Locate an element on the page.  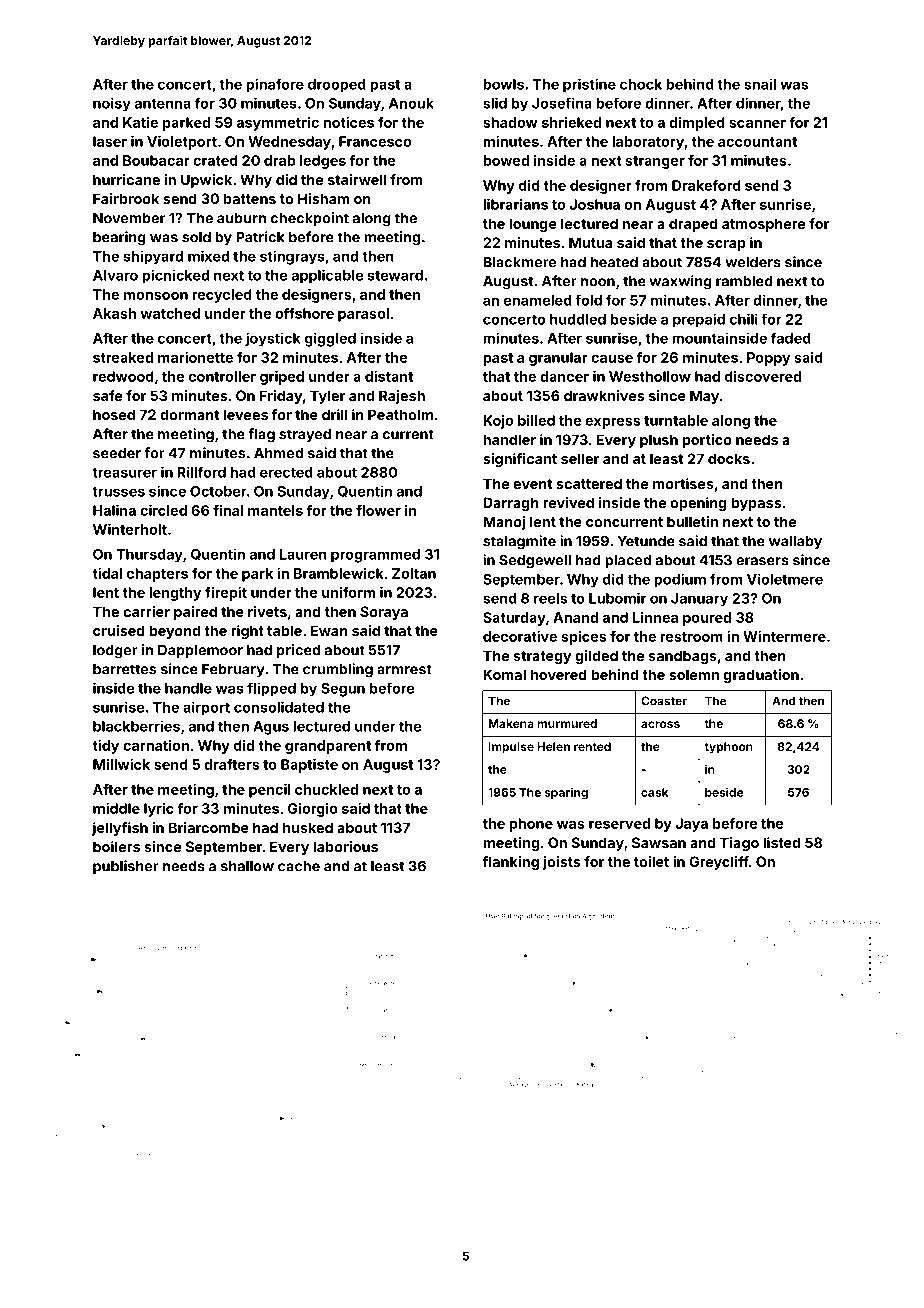
dormant is located at coordinates (189, 414).
